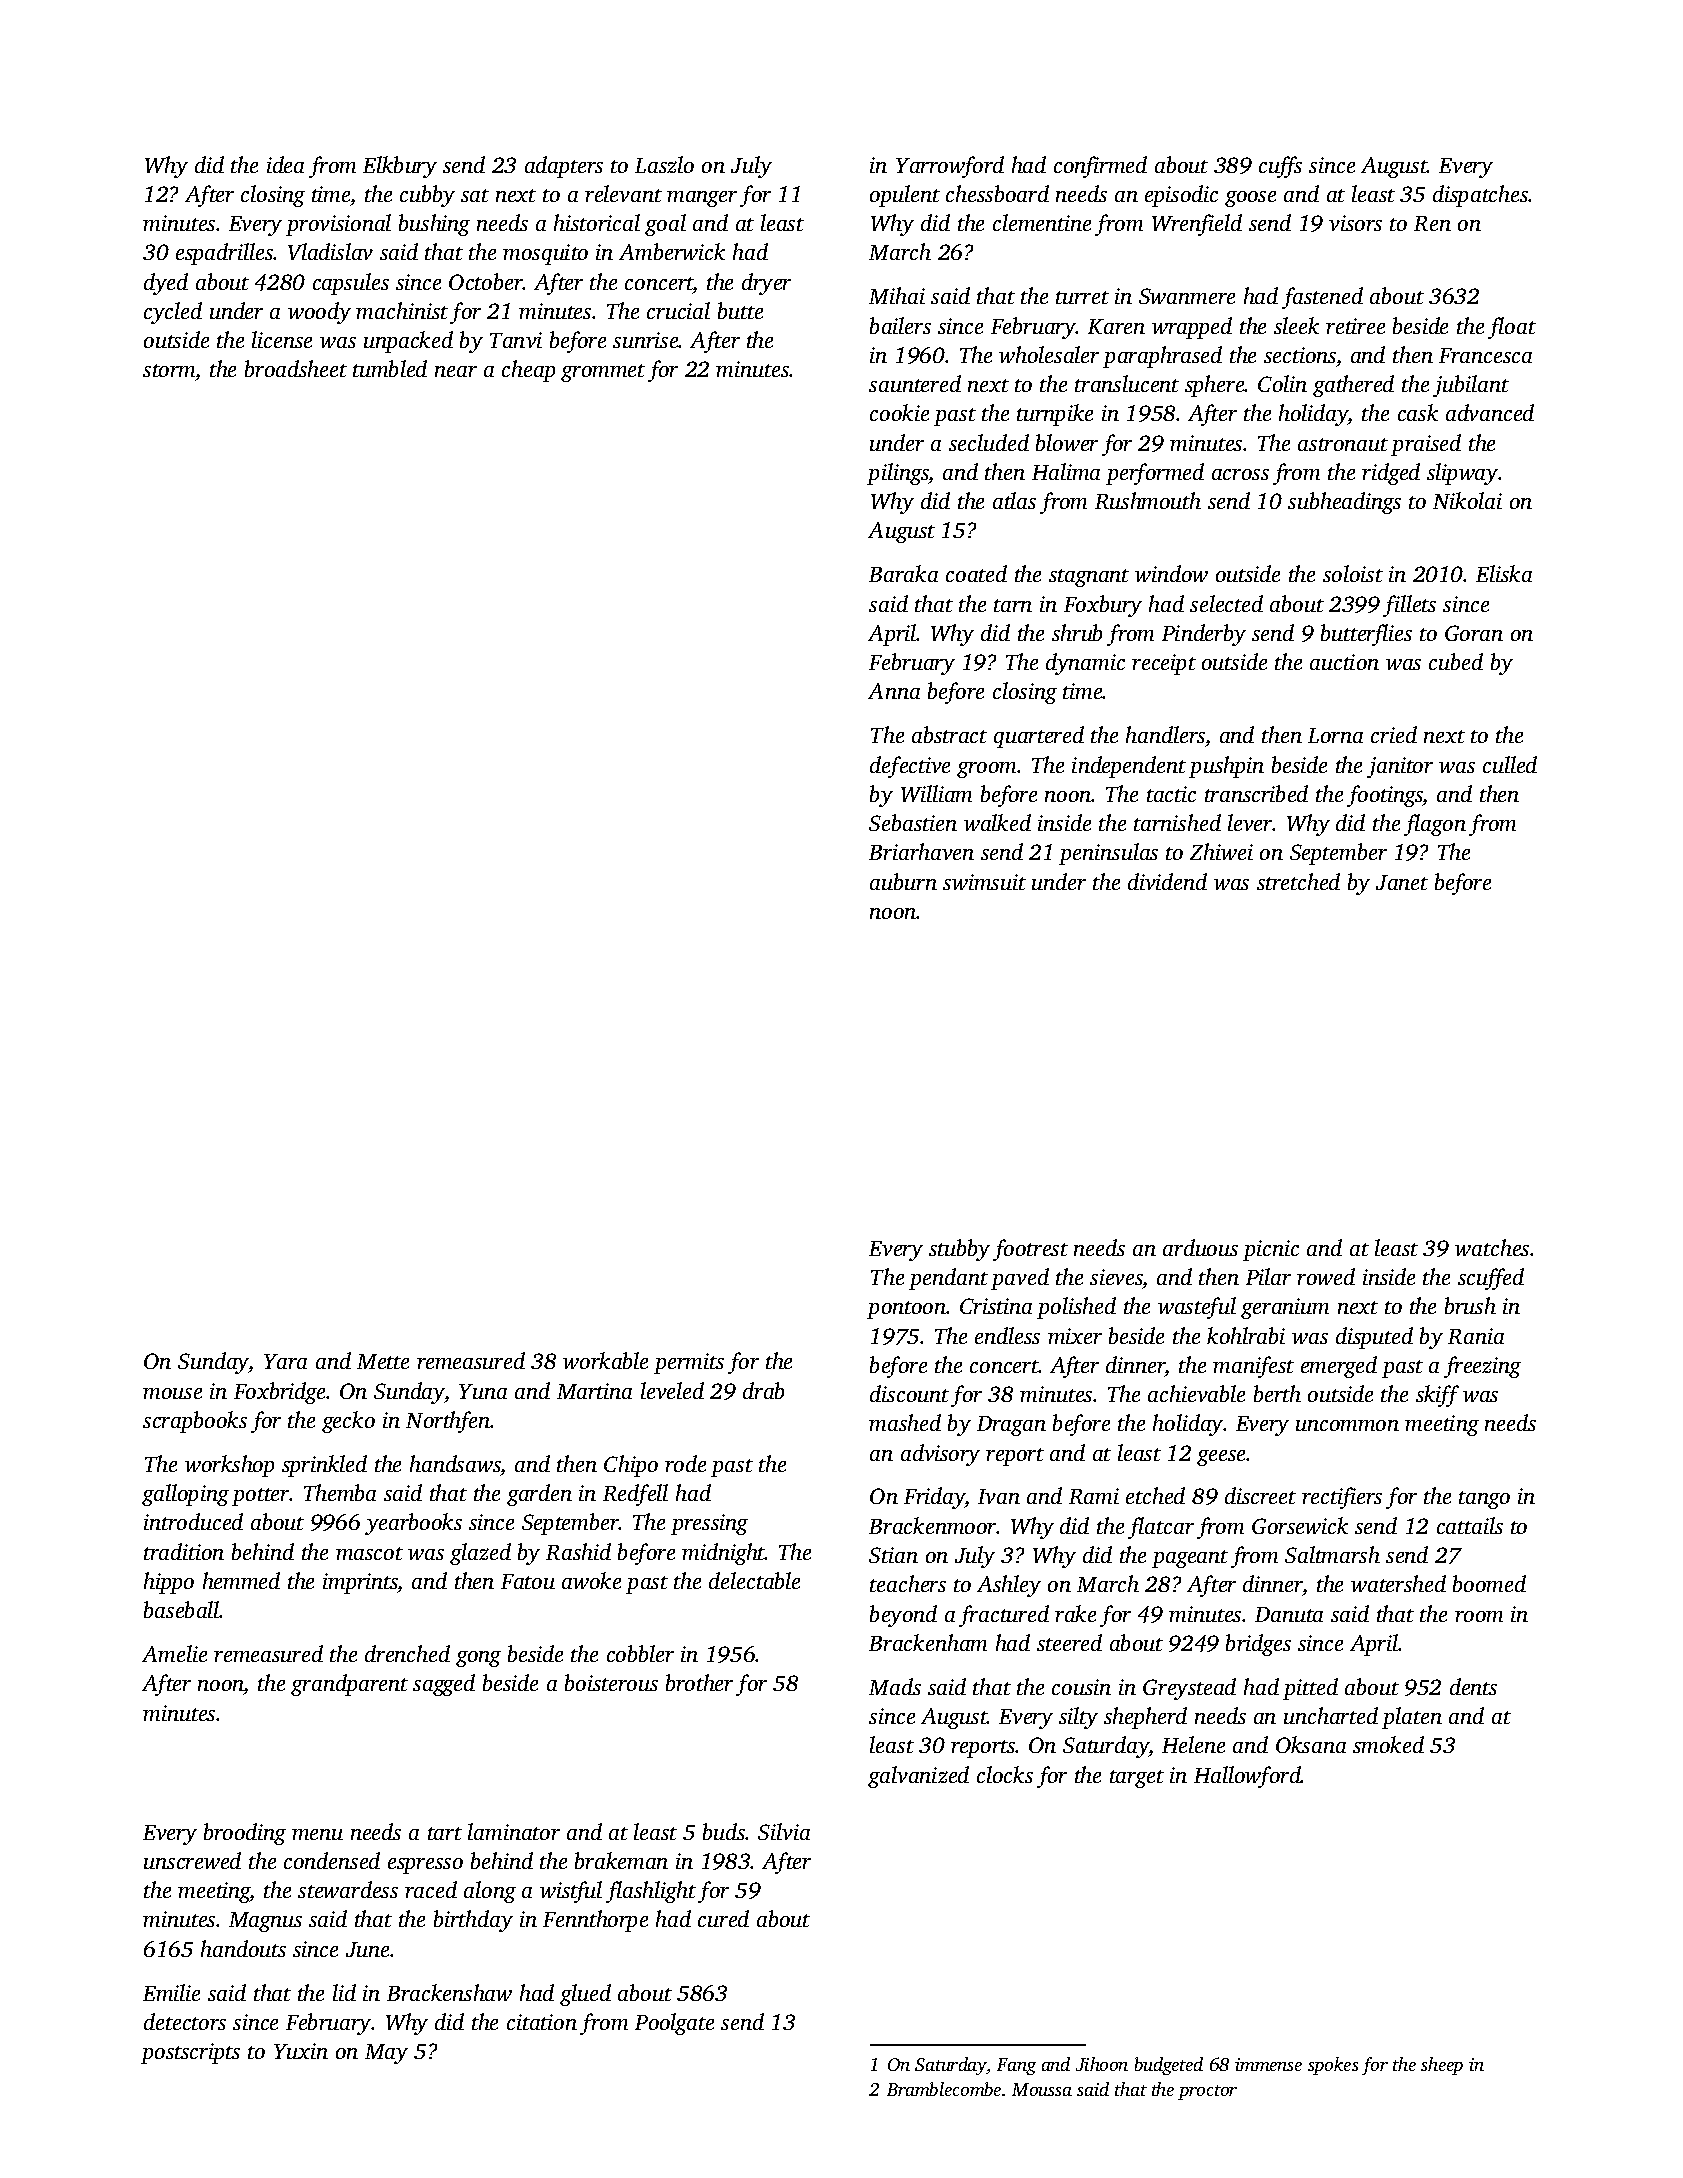 The image size is (1683, 2178). What do you see at coordinates (1388, 1744) in the screenshot?
I see `smoked` at bounding box center [1388, 1744].
